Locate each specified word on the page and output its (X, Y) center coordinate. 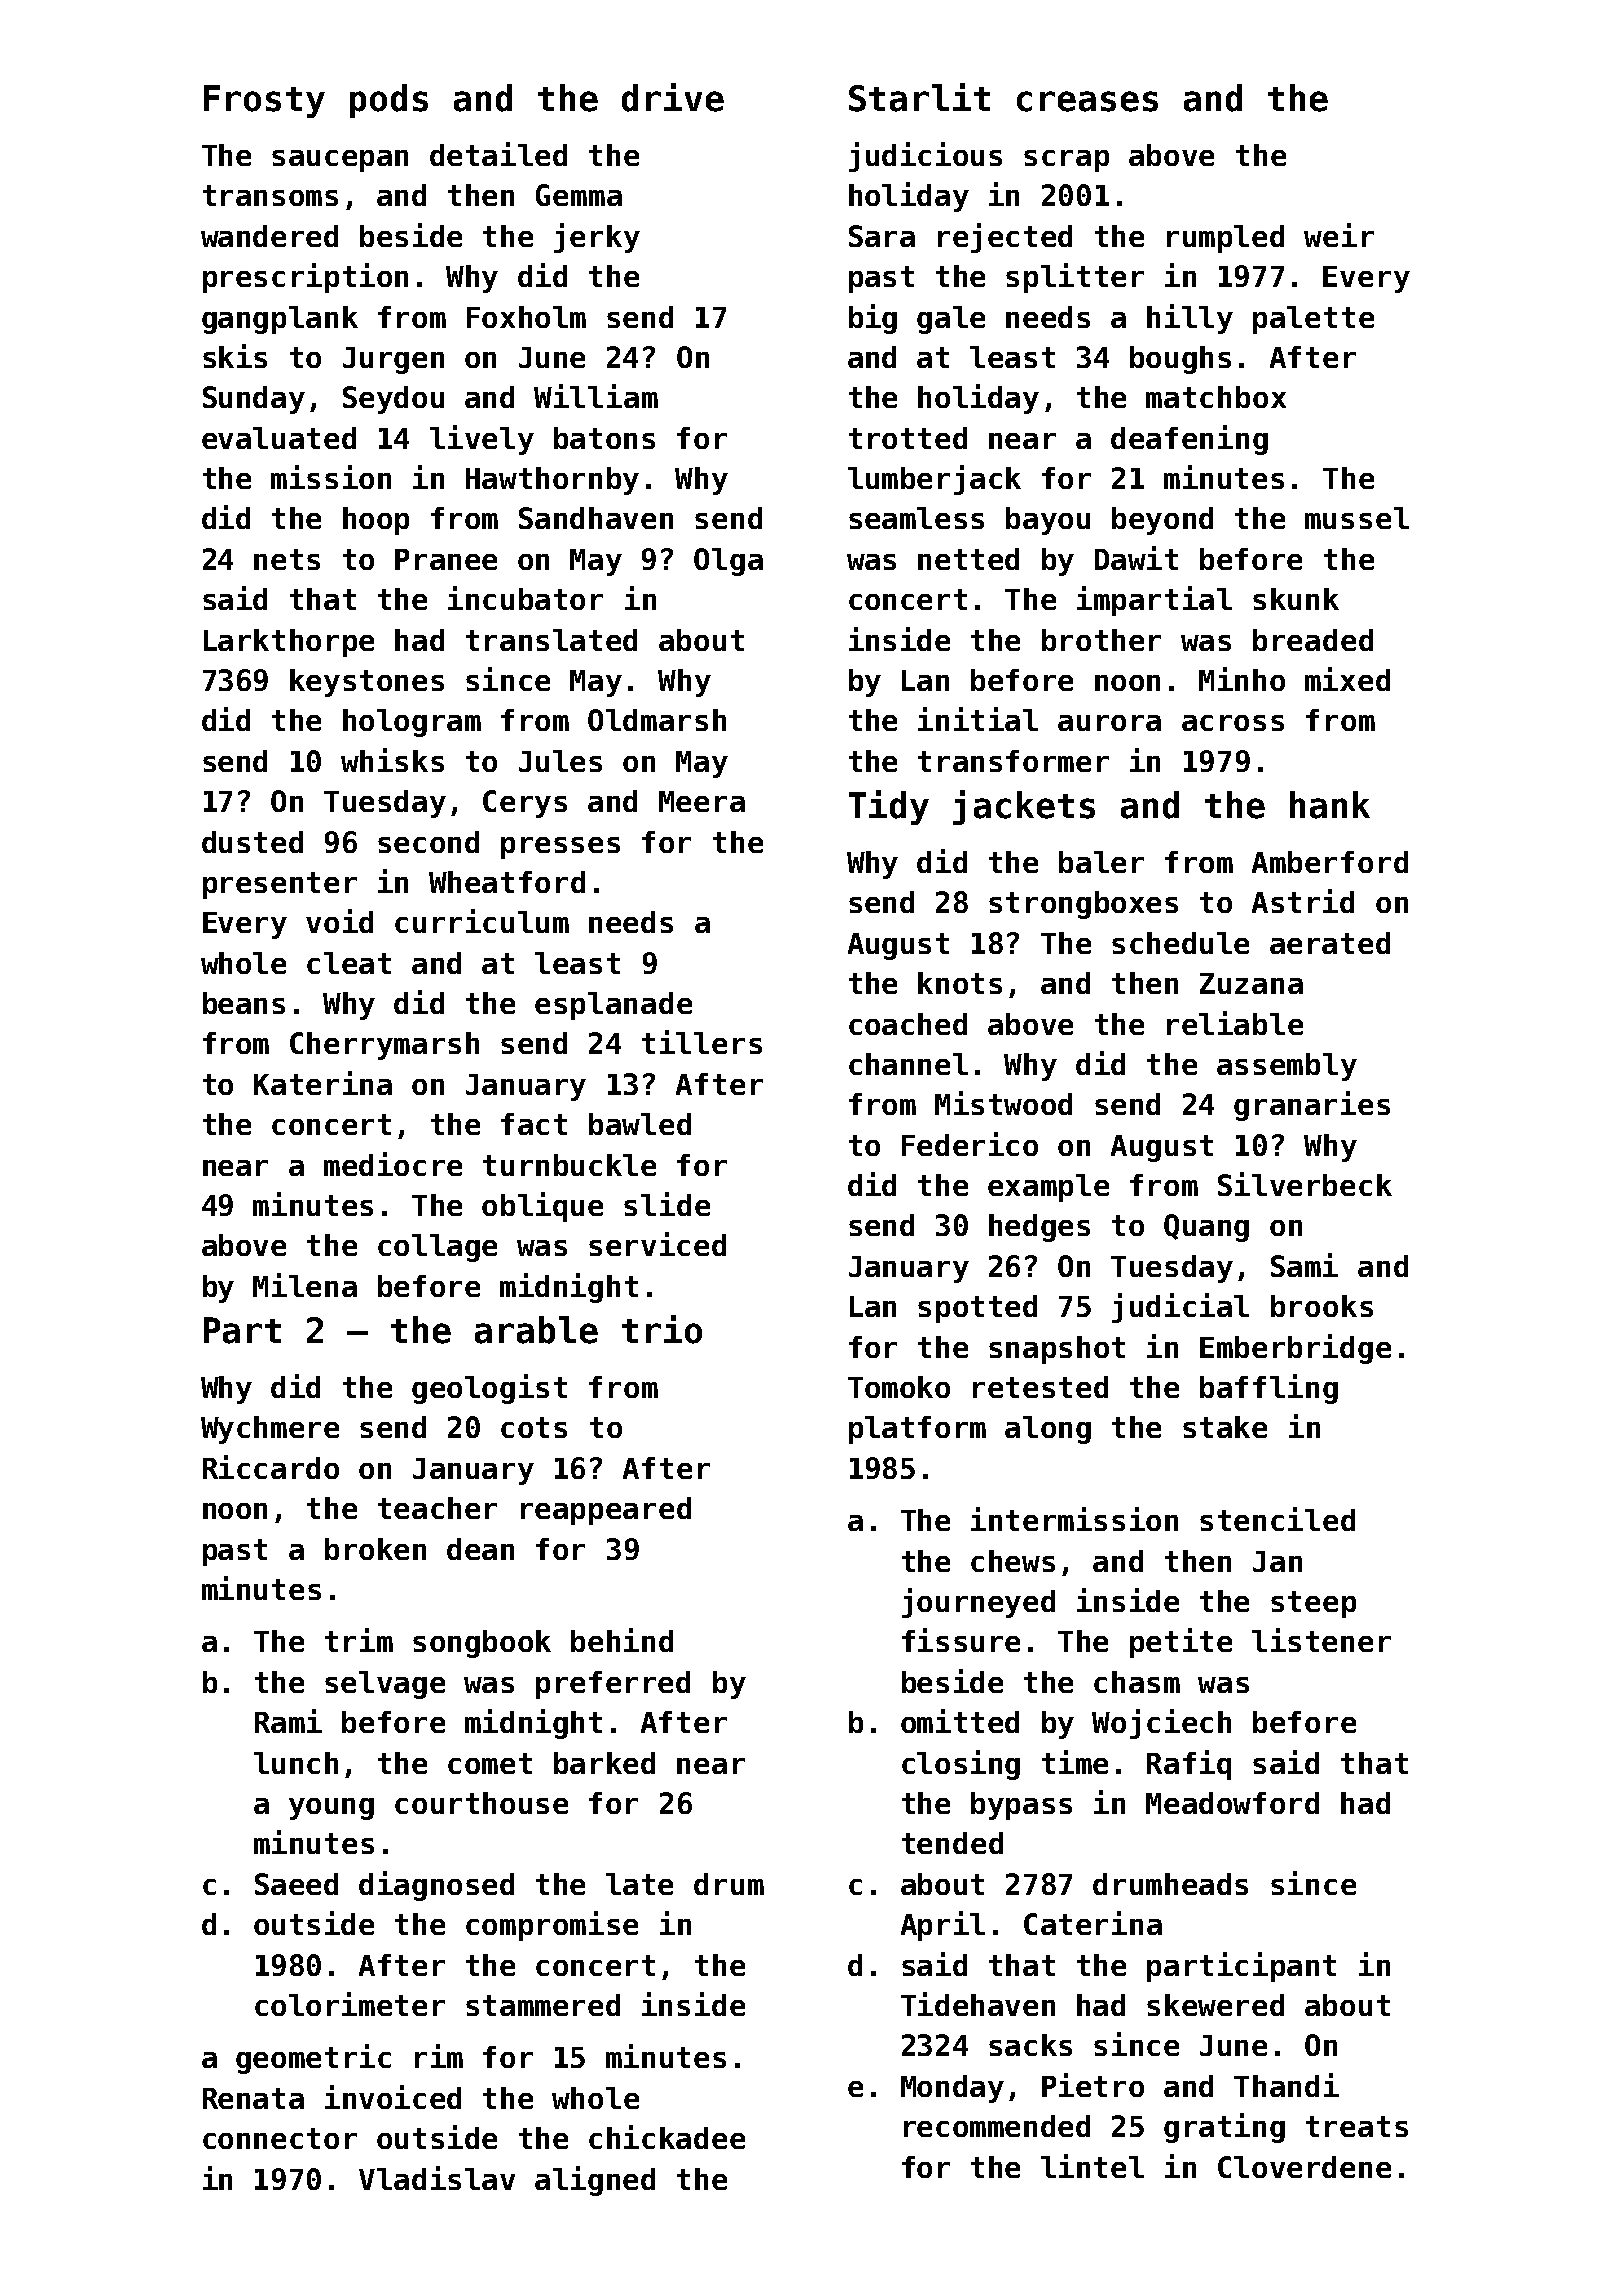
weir (1339, 235)
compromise (552, 1926)
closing (961, 1765)
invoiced (393, 2097)
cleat (349, 963)
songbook (482, 1644)
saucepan (340, 161)
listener (1321, 1640)
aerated (1330, 943)
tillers (702, 1042)
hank (1330, 805)
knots (960, 983)
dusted (252, 842)
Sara (882, 236)
